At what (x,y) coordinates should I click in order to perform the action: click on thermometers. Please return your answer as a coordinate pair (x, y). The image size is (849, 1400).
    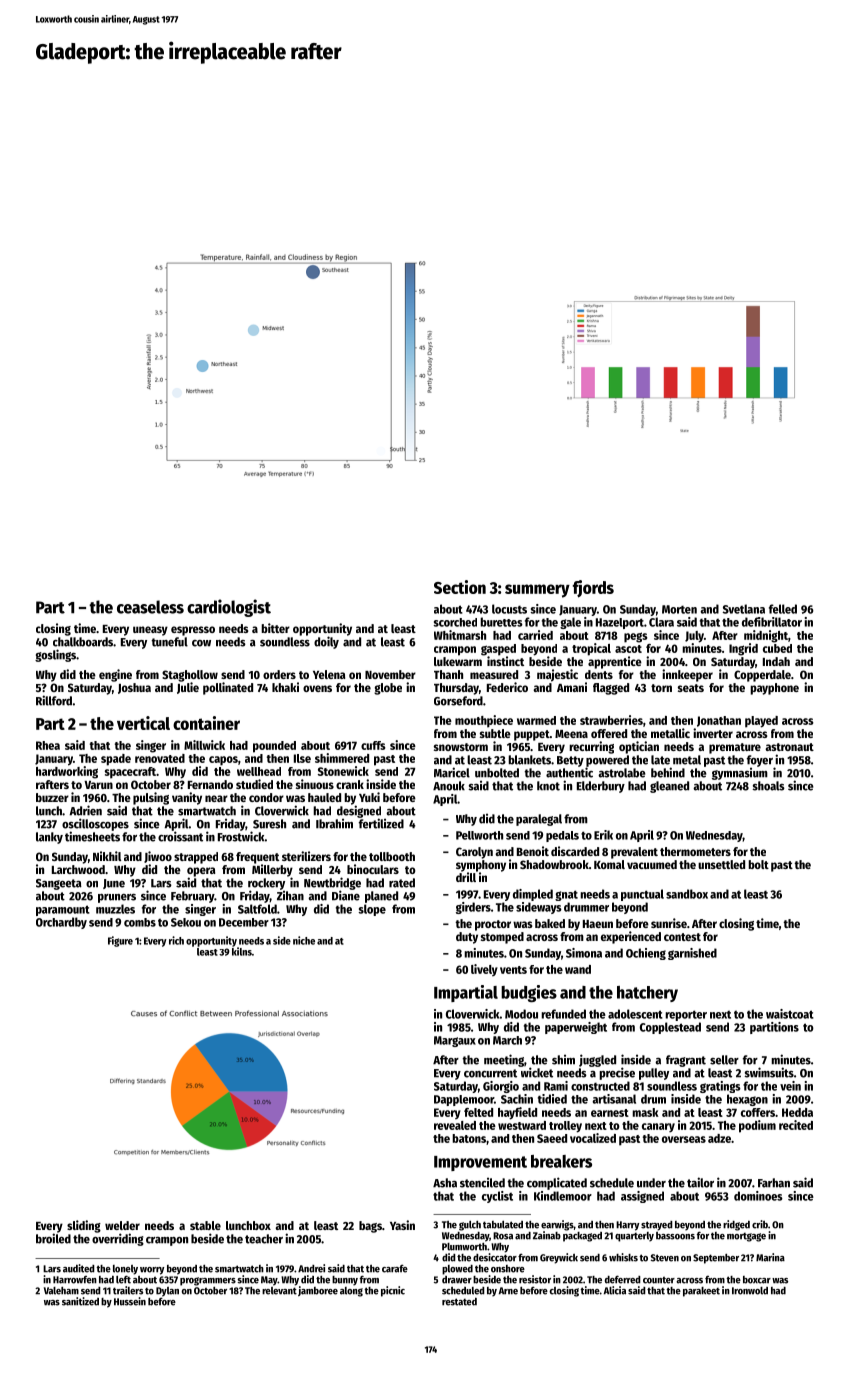
    Looking at the image, I should click on (695, 851).
